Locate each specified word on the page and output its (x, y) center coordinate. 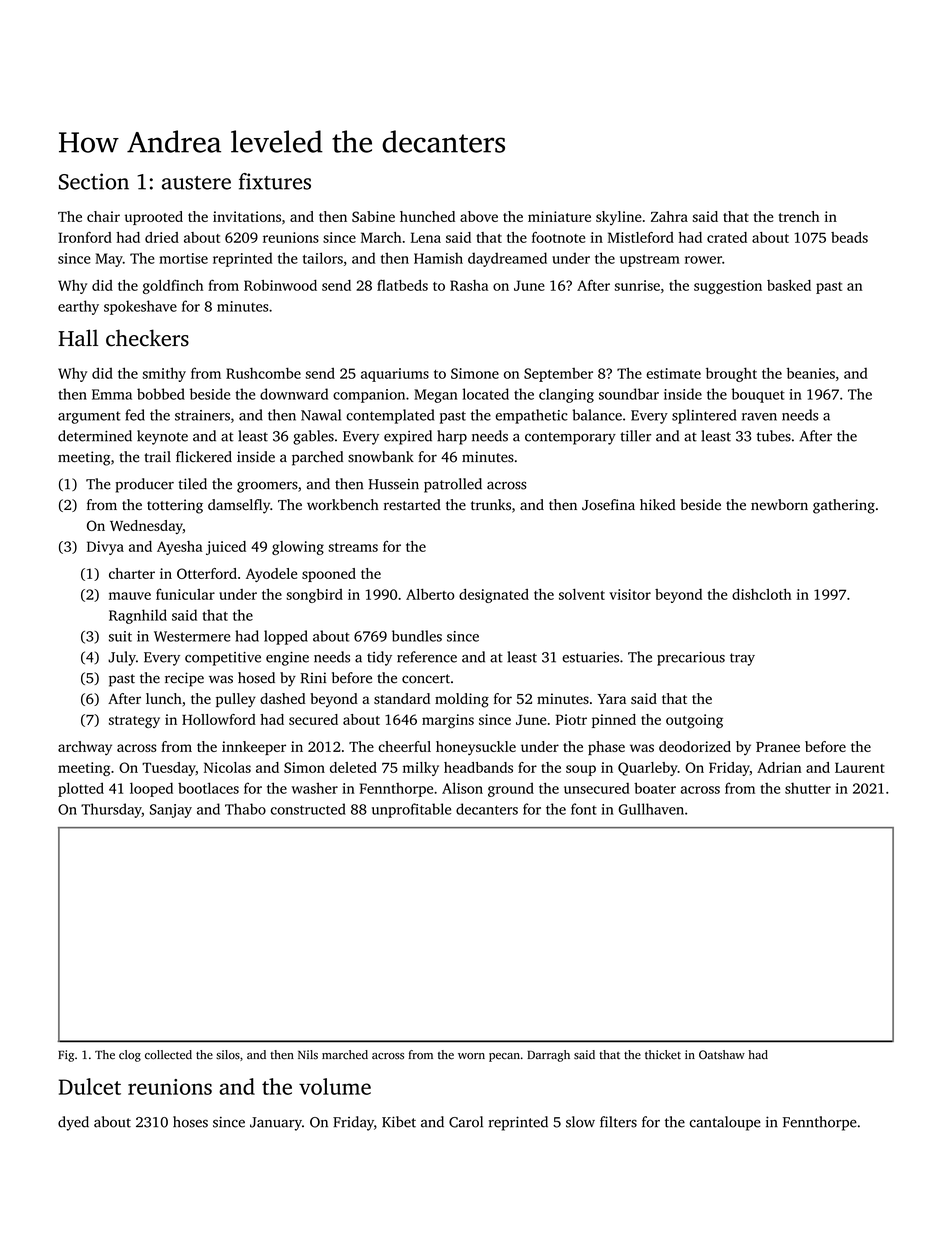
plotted (81, 789)
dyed (73, 1123)
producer (144, 485)
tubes (774, 436)
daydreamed (507, 259)
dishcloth (762, 594)
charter (132, 573)
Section (94, 181)
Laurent (860, 767)
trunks (491, 505)
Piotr (571, 719)
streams (353, 547)
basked (789, 285)
